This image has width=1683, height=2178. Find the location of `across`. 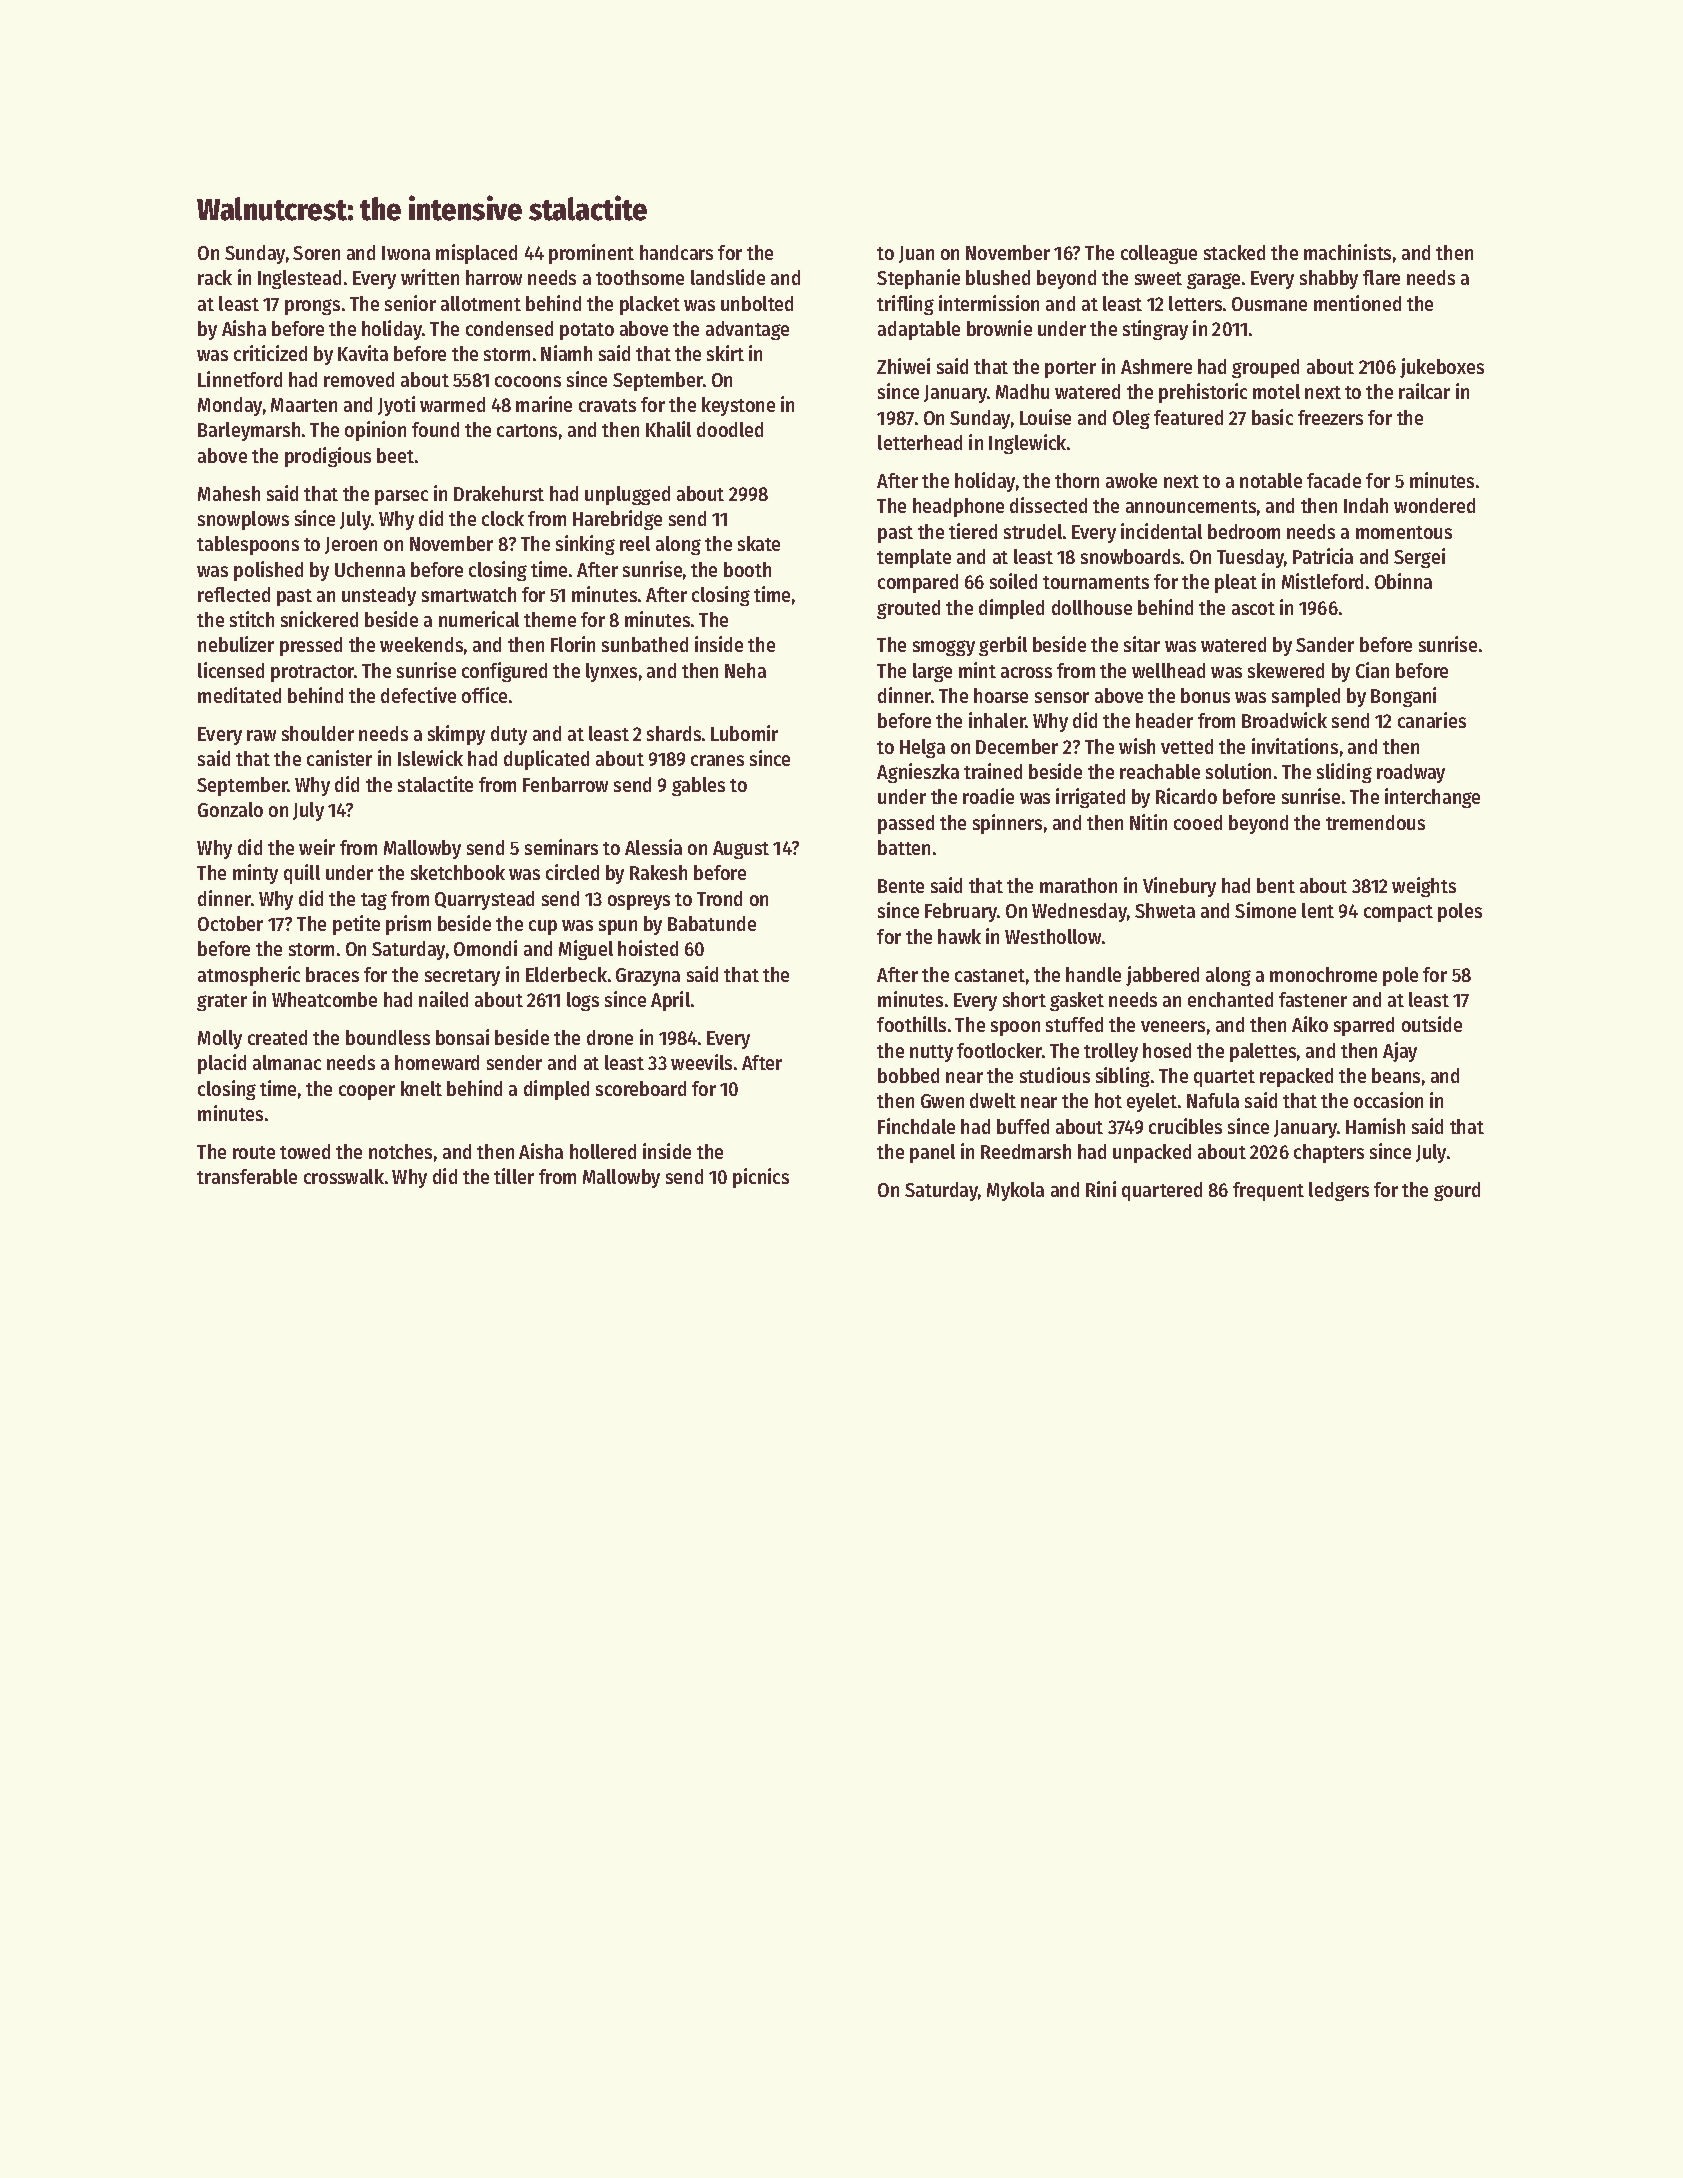

across is located at coordinates (1026, 672).
